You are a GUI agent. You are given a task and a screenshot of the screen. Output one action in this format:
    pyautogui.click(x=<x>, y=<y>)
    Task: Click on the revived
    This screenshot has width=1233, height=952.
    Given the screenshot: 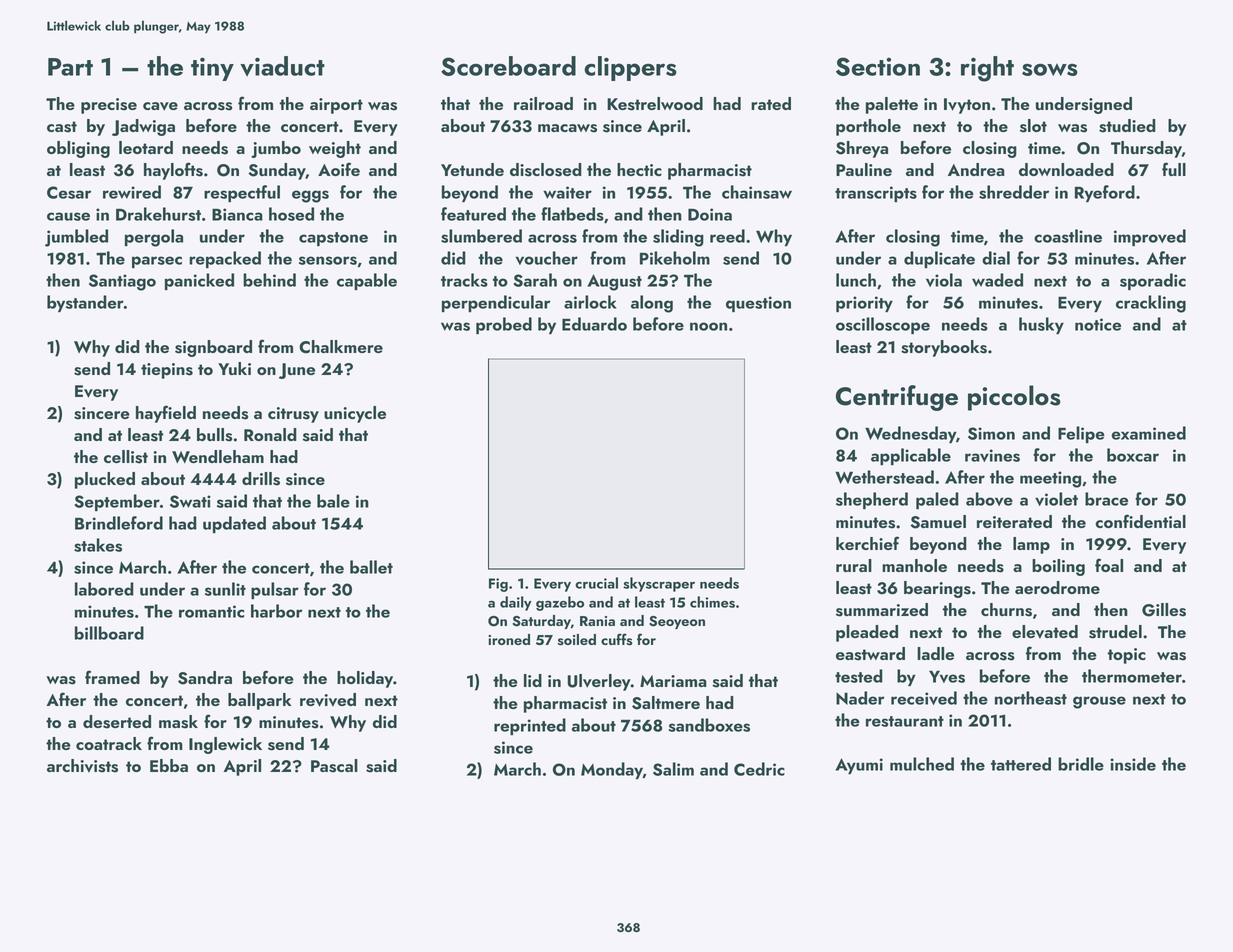 What is the action you would take?
    pyautogui.click(x=328, y=700)
